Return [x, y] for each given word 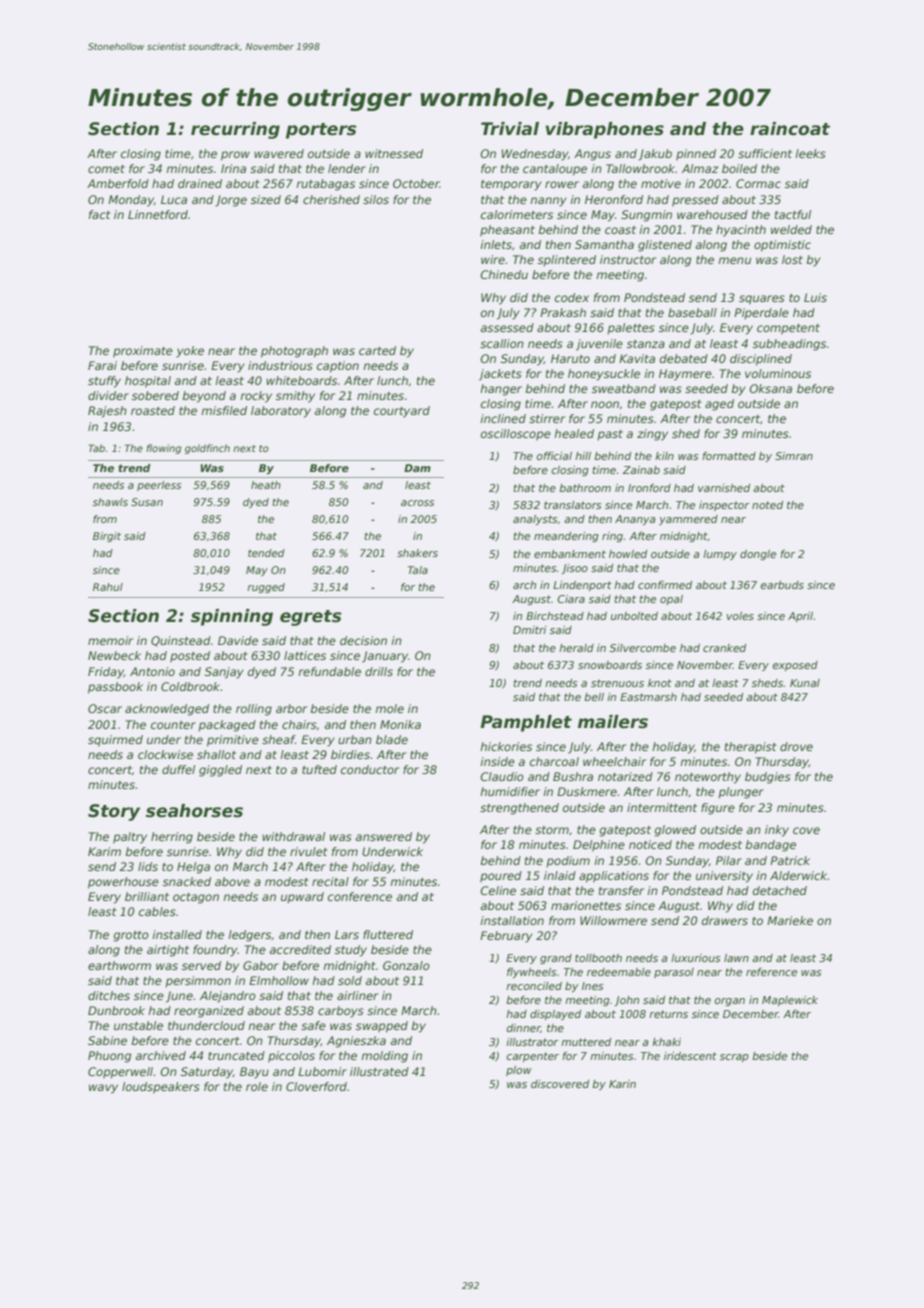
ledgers [249, 936]
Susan [147, 502]
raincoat [790, 129]
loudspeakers [161, 1088]
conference [360, 896]
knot [660, 683]
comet [106, 169]
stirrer [547, 418]
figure [718, 809]
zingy [652, 435]
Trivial [510, 129]
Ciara [571, 599]
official [554, 456]
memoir [110, 640]
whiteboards [301, 380]
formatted [729, 456]
